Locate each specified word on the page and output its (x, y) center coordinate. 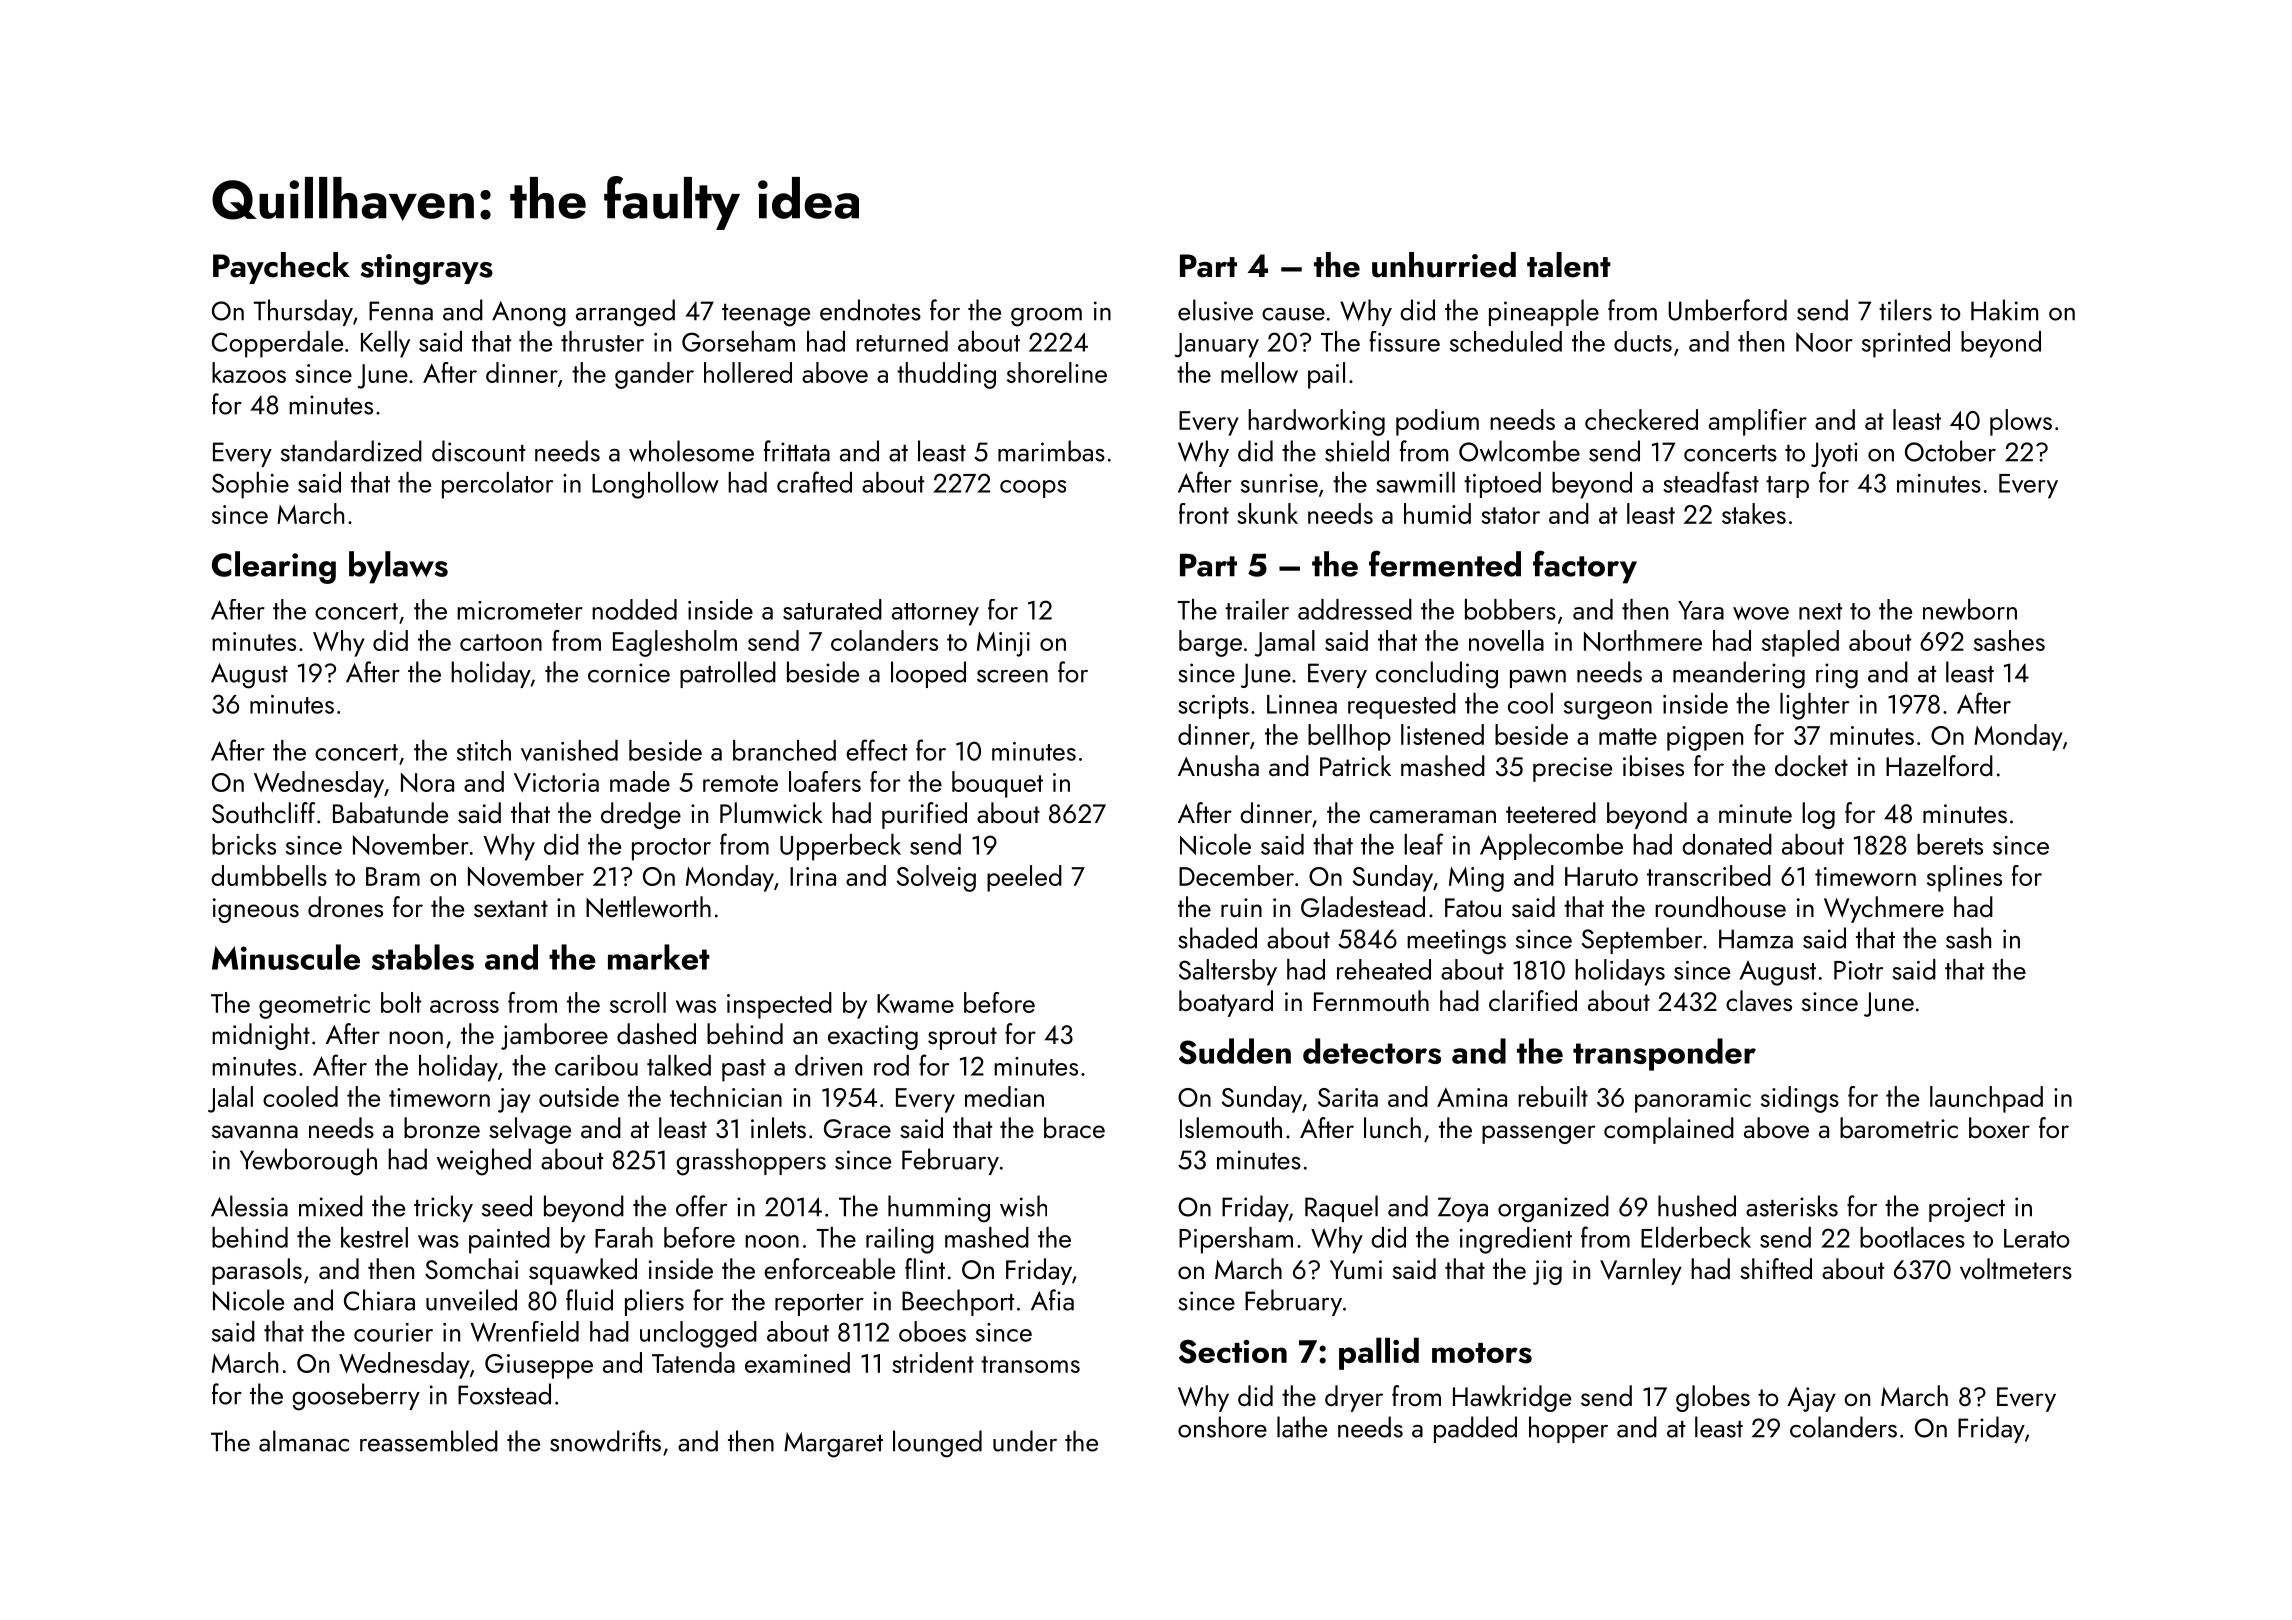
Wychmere (1884, 909)
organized (1553, 1209)
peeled (1024, 878)
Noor (1824, 342)
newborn (1970, 609)
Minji (1003, 644)
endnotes (870, 310)
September (1642, 940)
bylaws (398, 567)
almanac (304, 1441)
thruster (602, 341)
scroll (638, 1002)
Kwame (915, 1003)
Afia (1052, 1300)
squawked (583, 1271)
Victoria (556, 782)
